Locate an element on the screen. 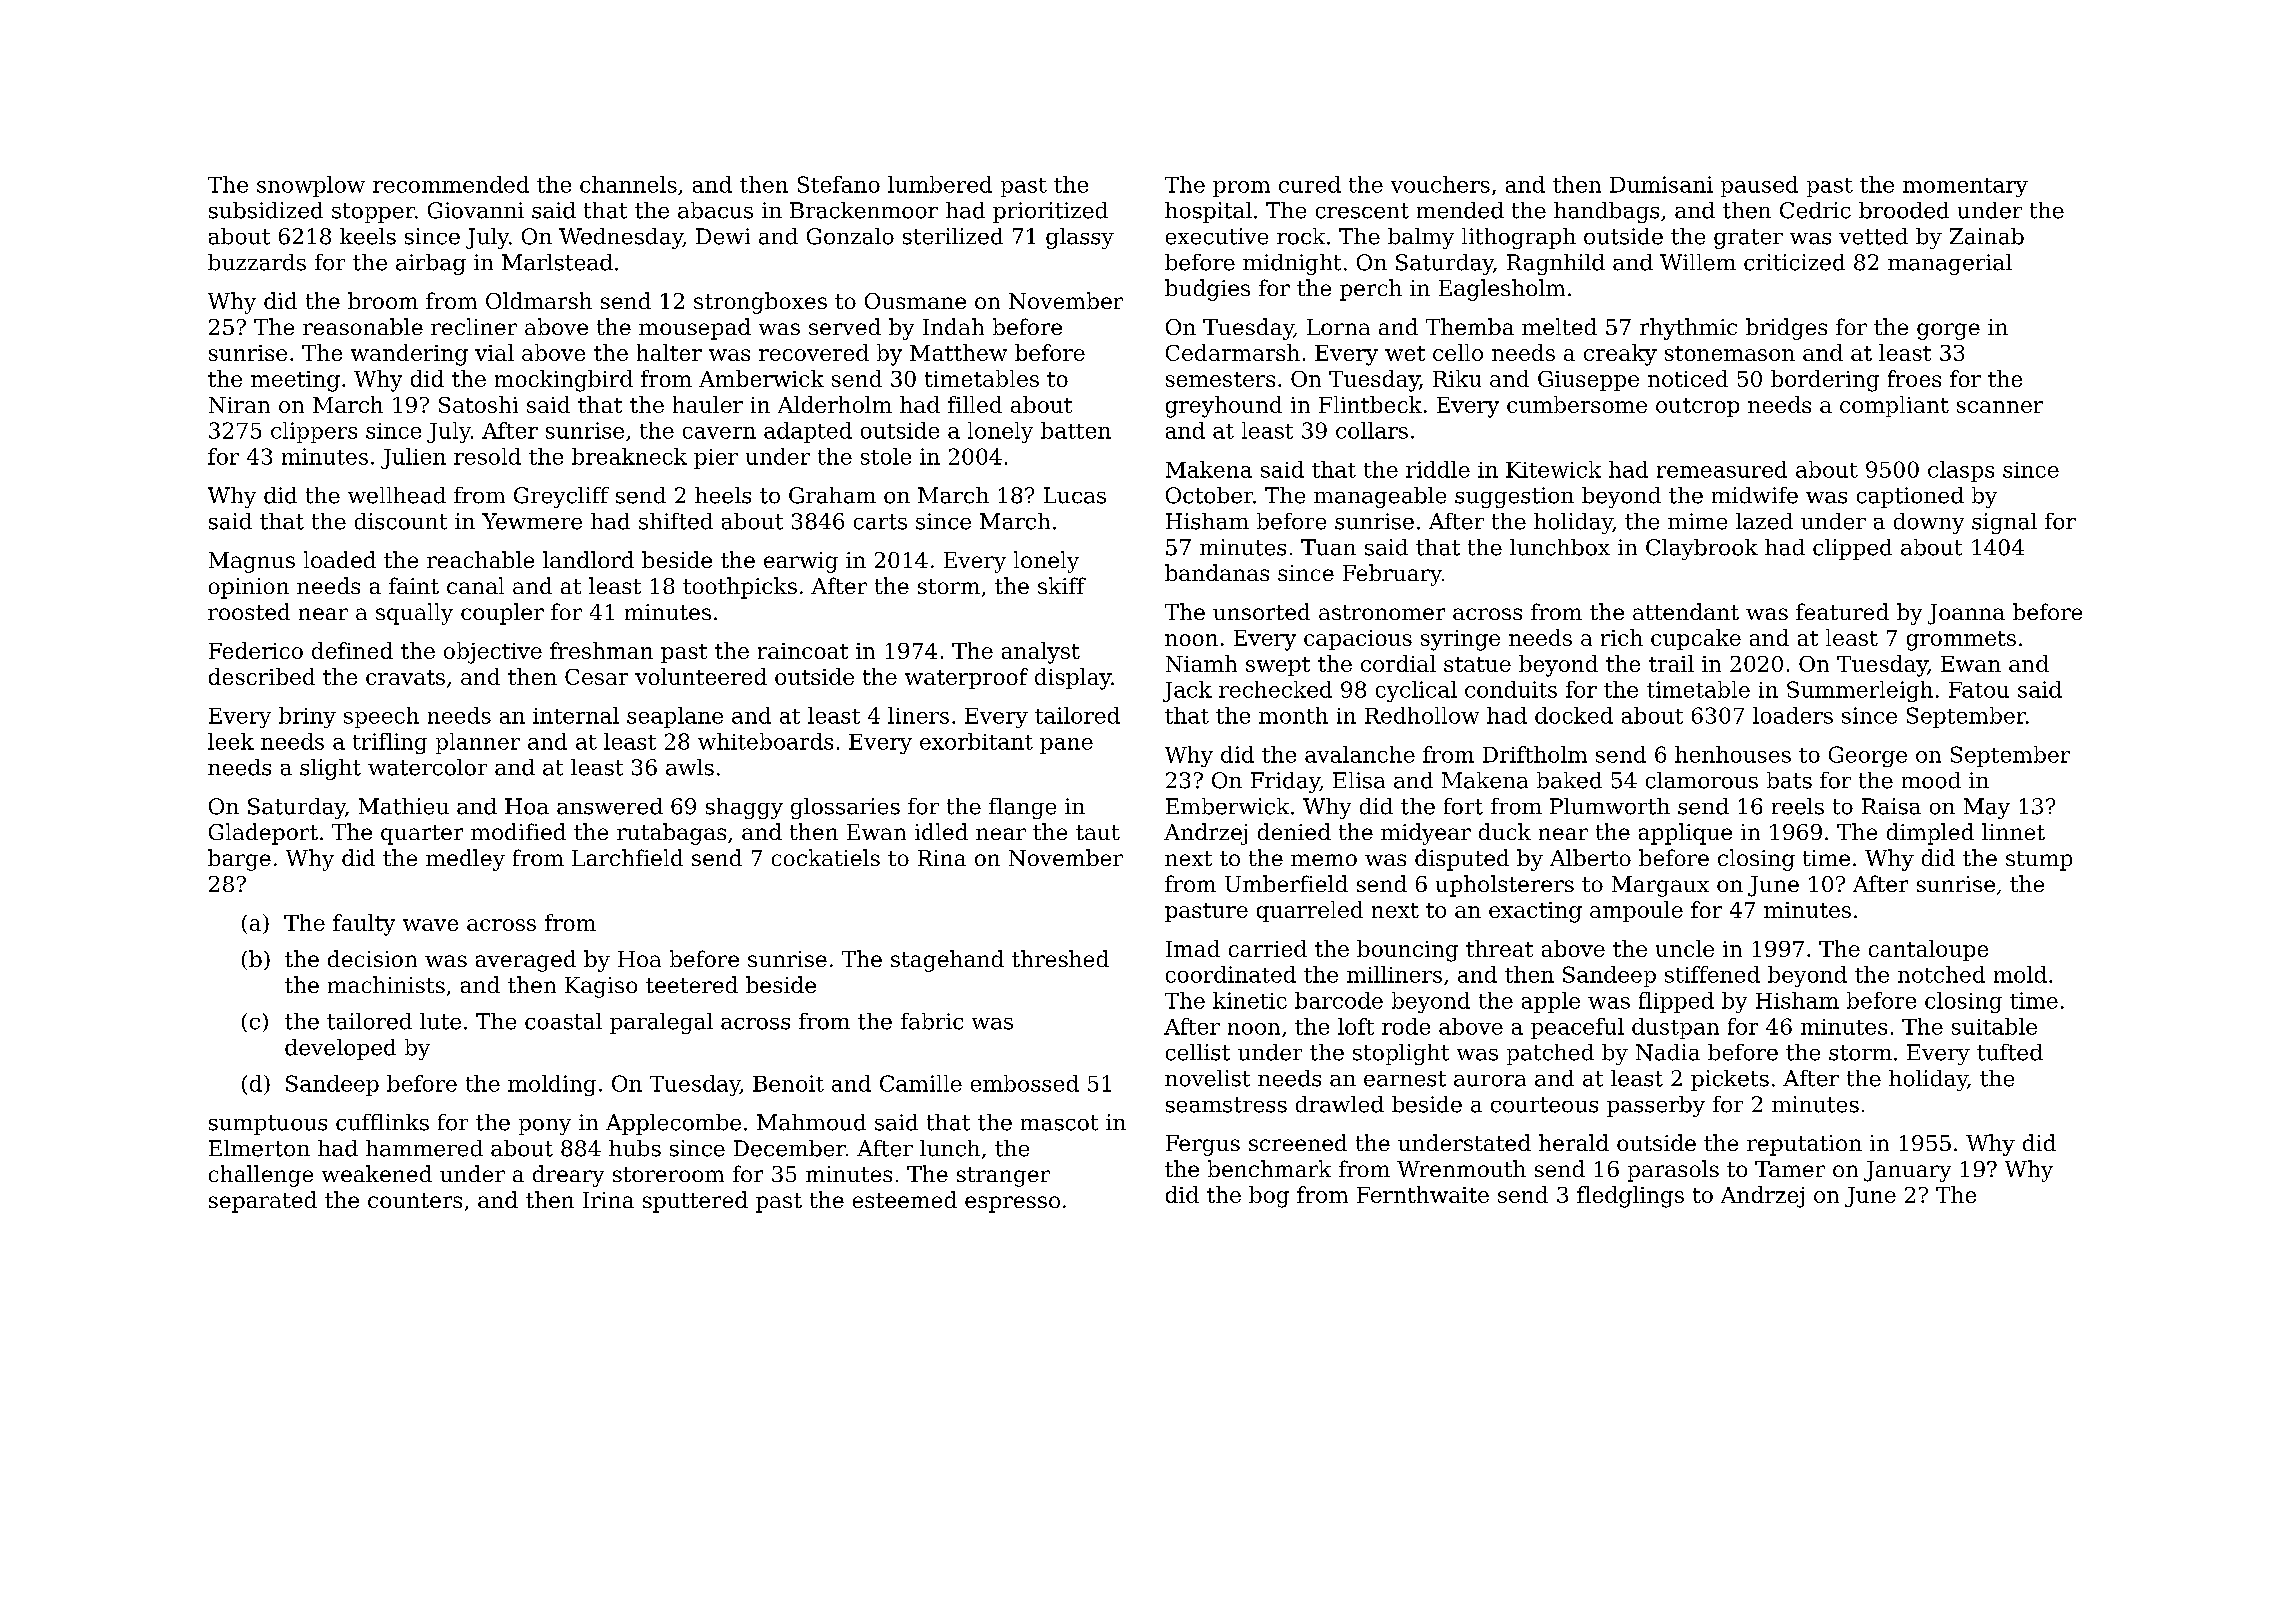 Image resolution: width=2292 pixels, height=1620 pixels. trail is located at coordinates (1671, 663).
